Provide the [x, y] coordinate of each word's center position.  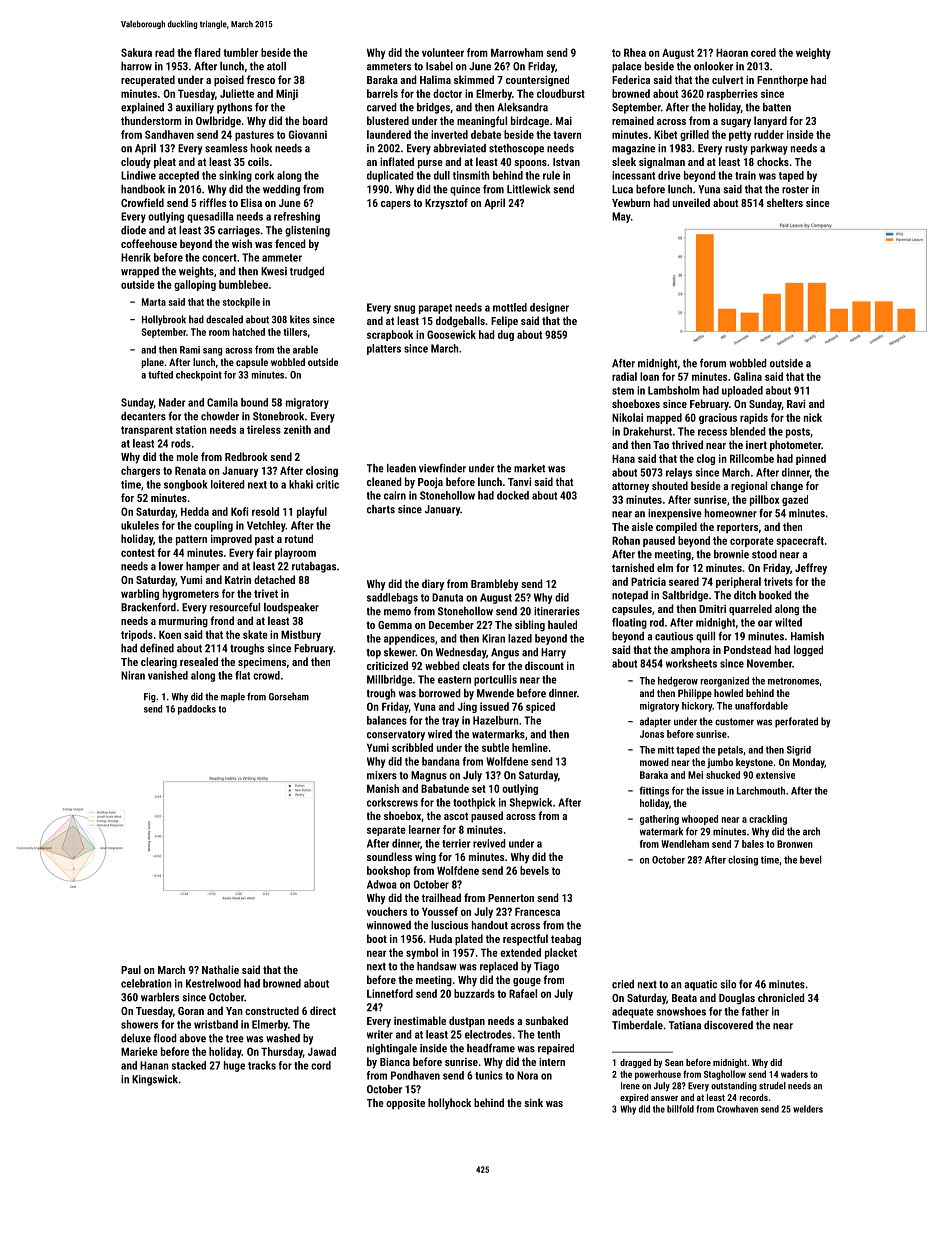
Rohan [626, 540]
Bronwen [795, 844]
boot [377, 938]
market [529, 468]
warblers [160, 997]
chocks [773, 161]
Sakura [136, 52]
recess [712, 432]
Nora [527, 1075]
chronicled [781, 997]
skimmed [474, 79]
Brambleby [495, 585]
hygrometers [191, 594]
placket [561, 953]
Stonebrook [278, 416]
